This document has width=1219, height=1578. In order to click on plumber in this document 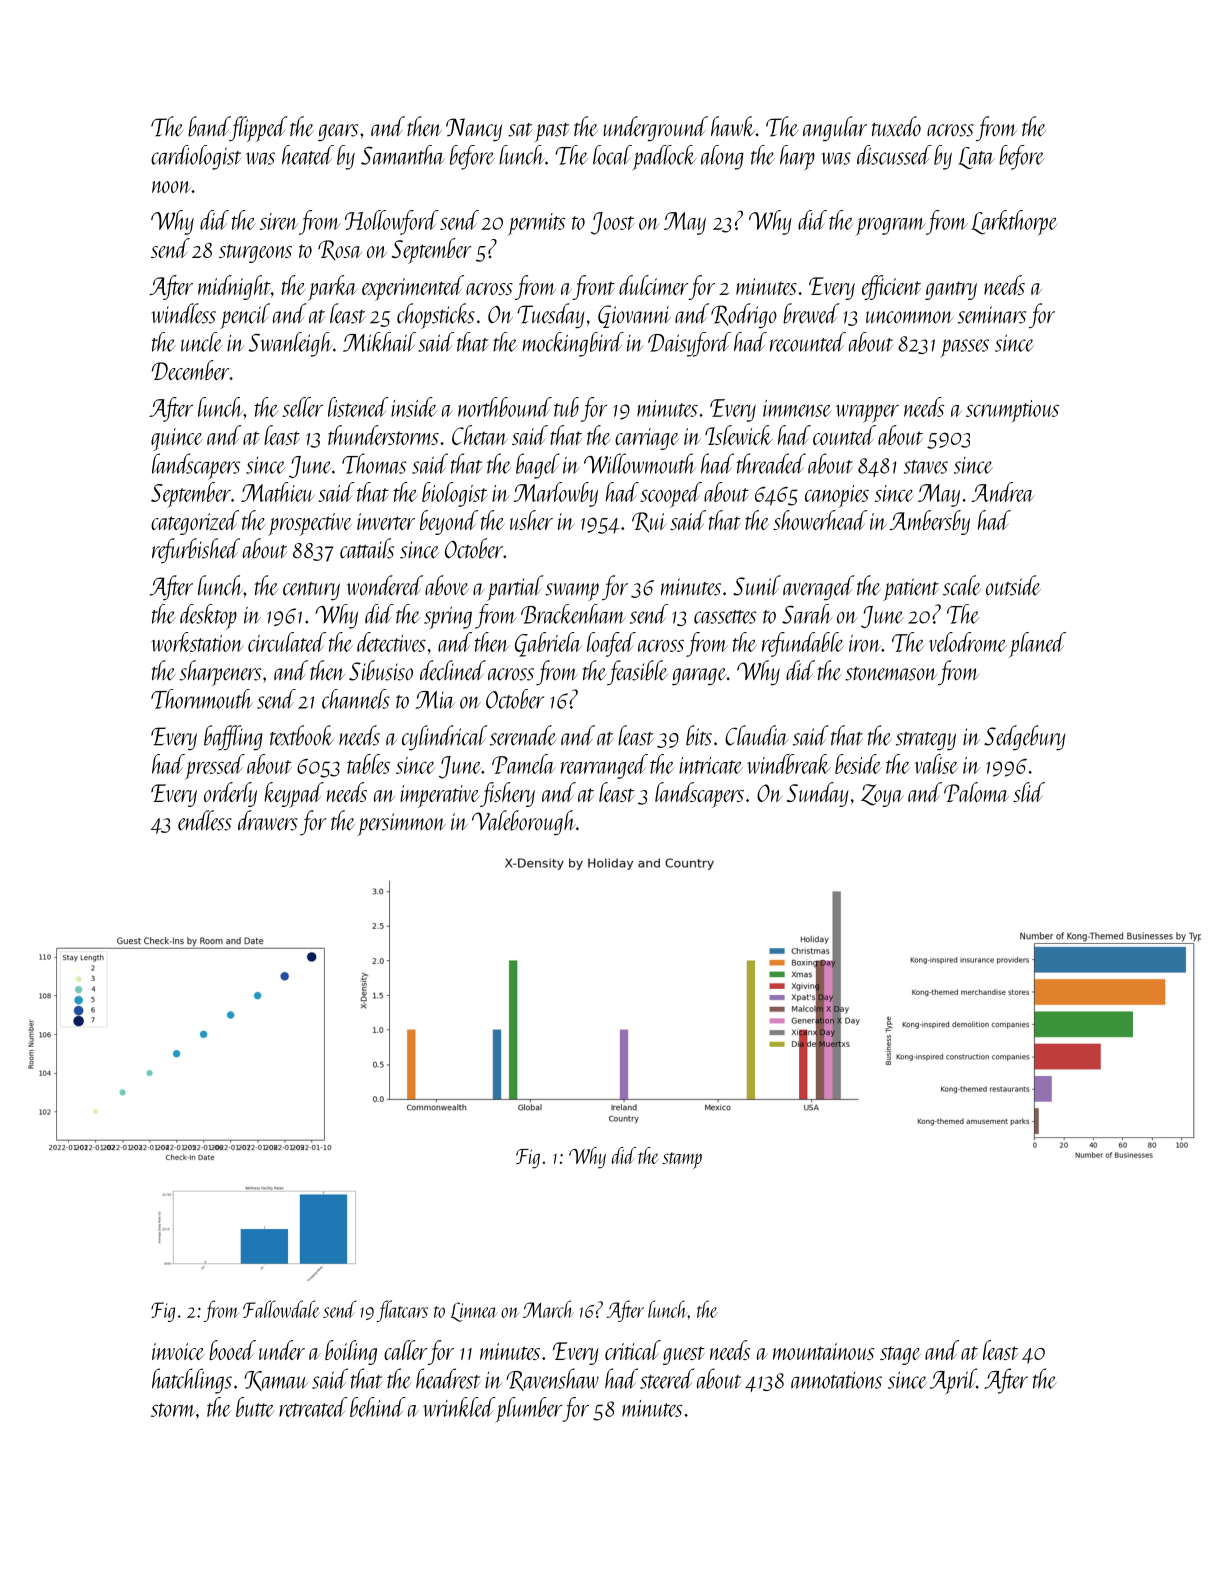, I will do `click(528, 1410)`.
